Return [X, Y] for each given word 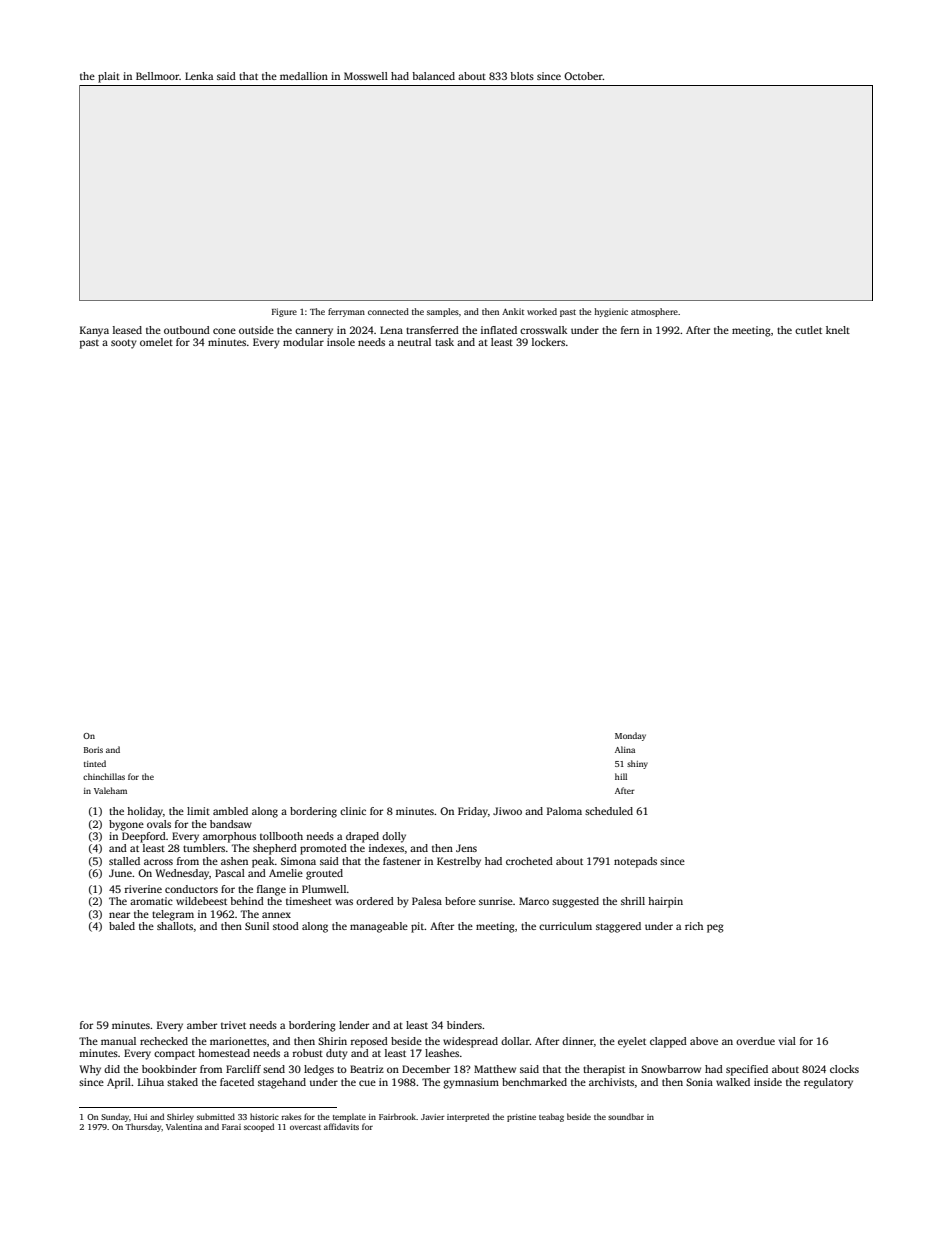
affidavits [341, 1126]
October [583, 76]
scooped [259, 1127]
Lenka [199, 76]
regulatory [828, 1083]
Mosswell [366, 76]
